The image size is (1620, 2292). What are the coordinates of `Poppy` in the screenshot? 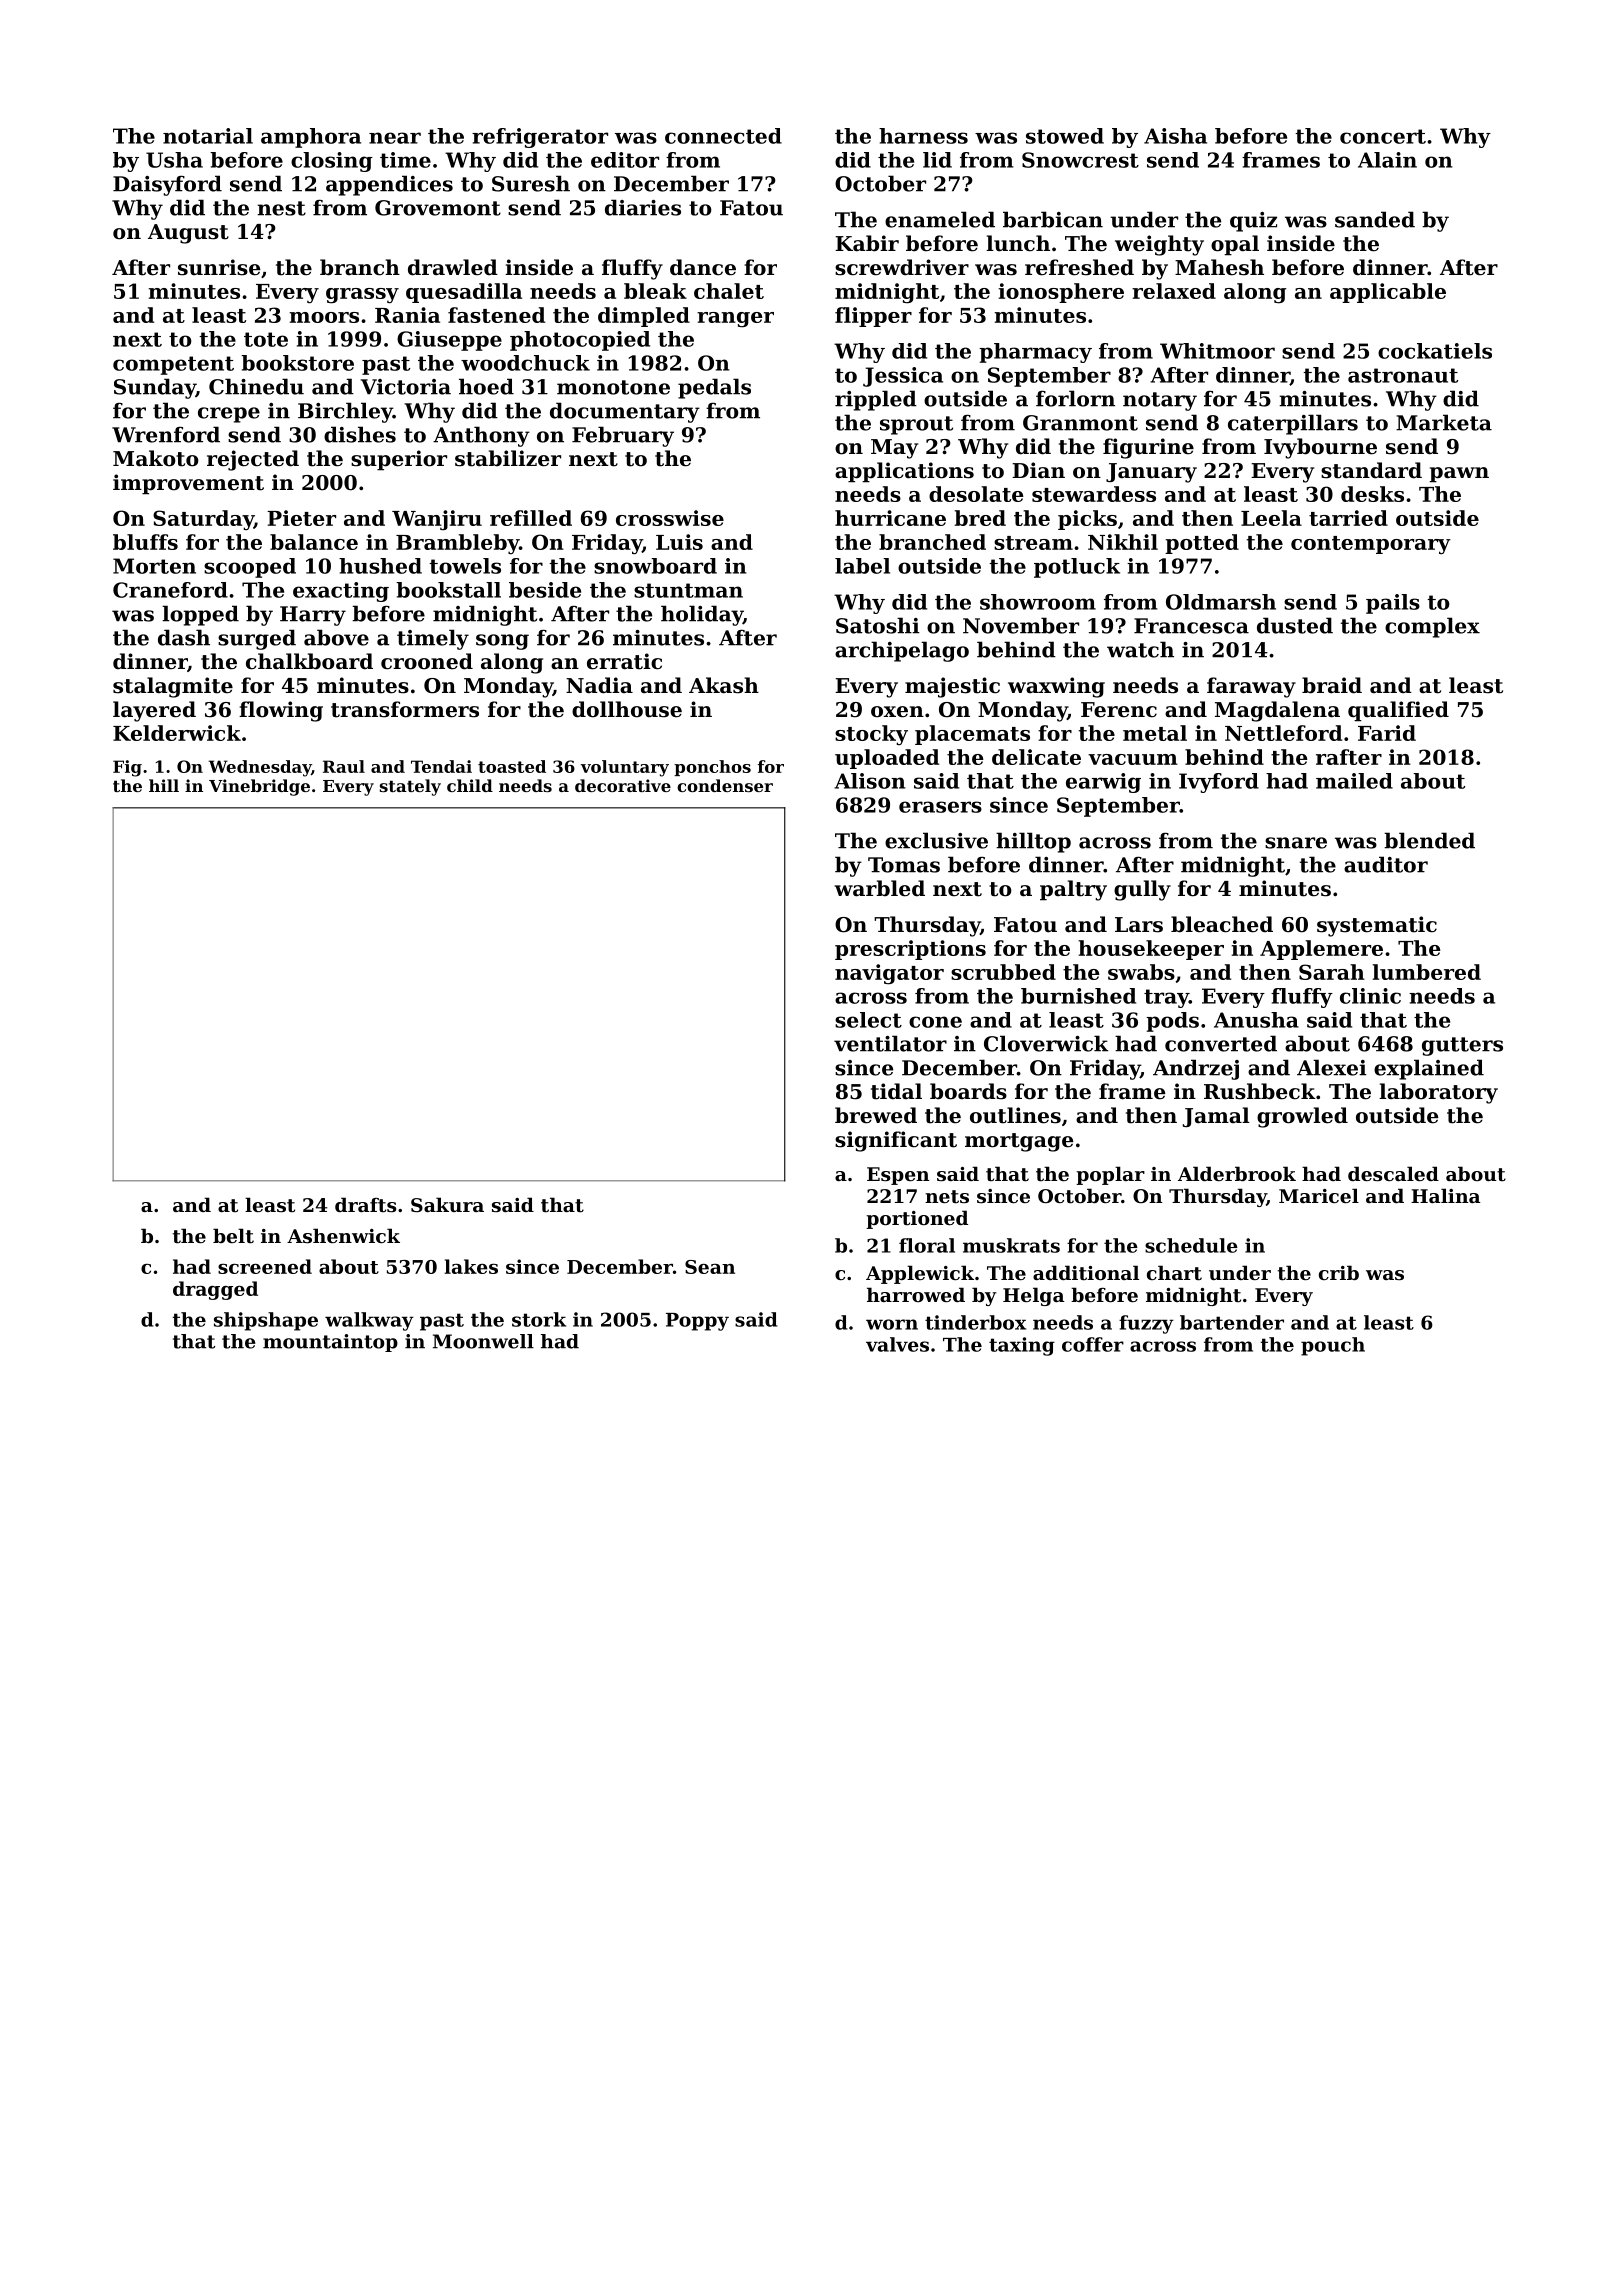 It's located at (697, 1322).
